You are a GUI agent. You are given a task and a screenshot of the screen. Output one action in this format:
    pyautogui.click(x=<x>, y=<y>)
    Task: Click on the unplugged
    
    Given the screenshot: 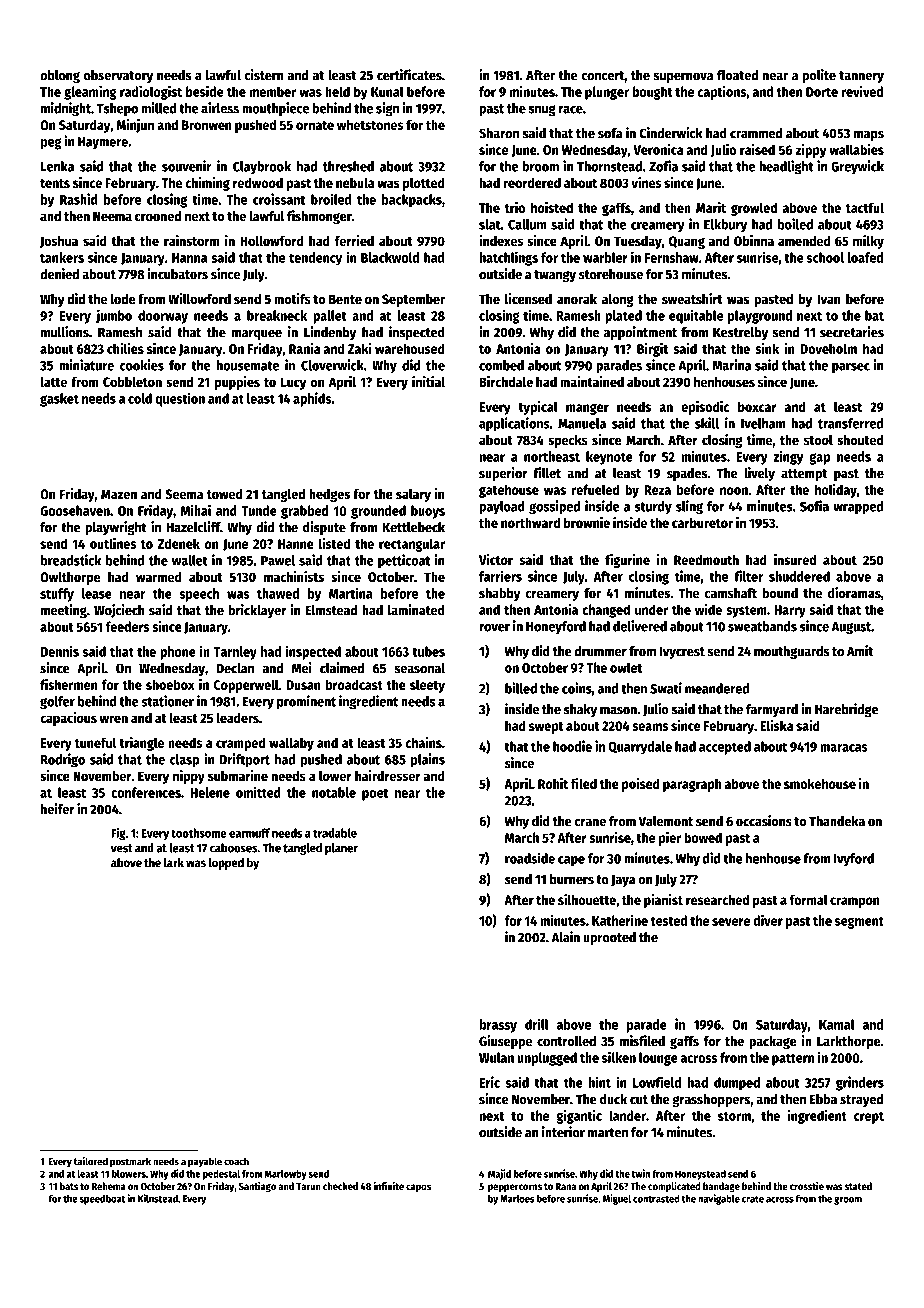 What is the action you would take?
    pyautogui.click(x=547, y=1059)
